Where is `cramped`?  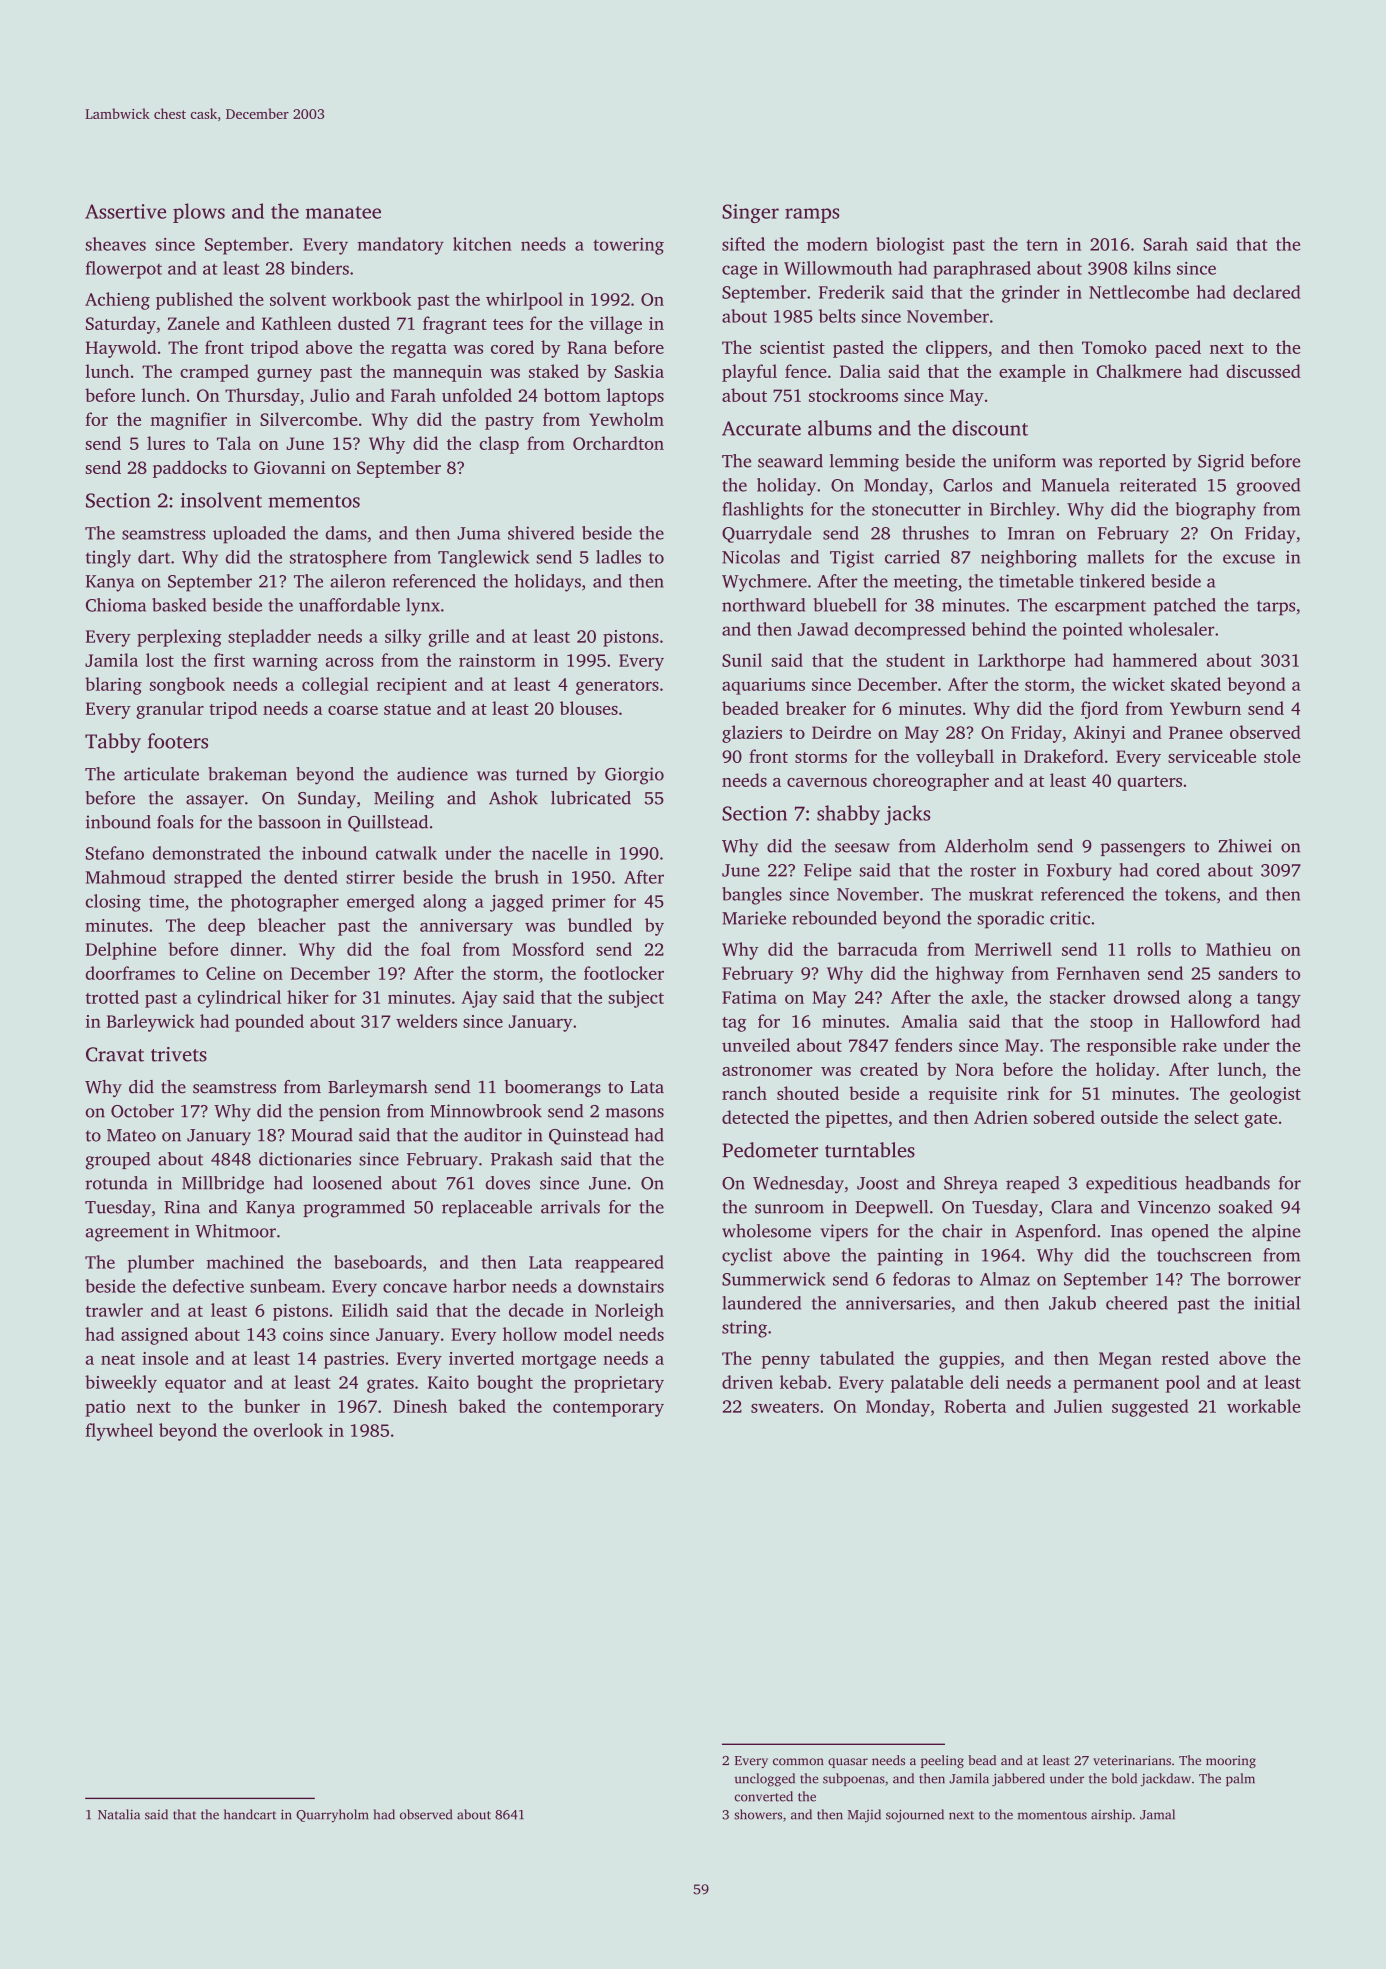 cramped is located at coordinates (214, 373).
